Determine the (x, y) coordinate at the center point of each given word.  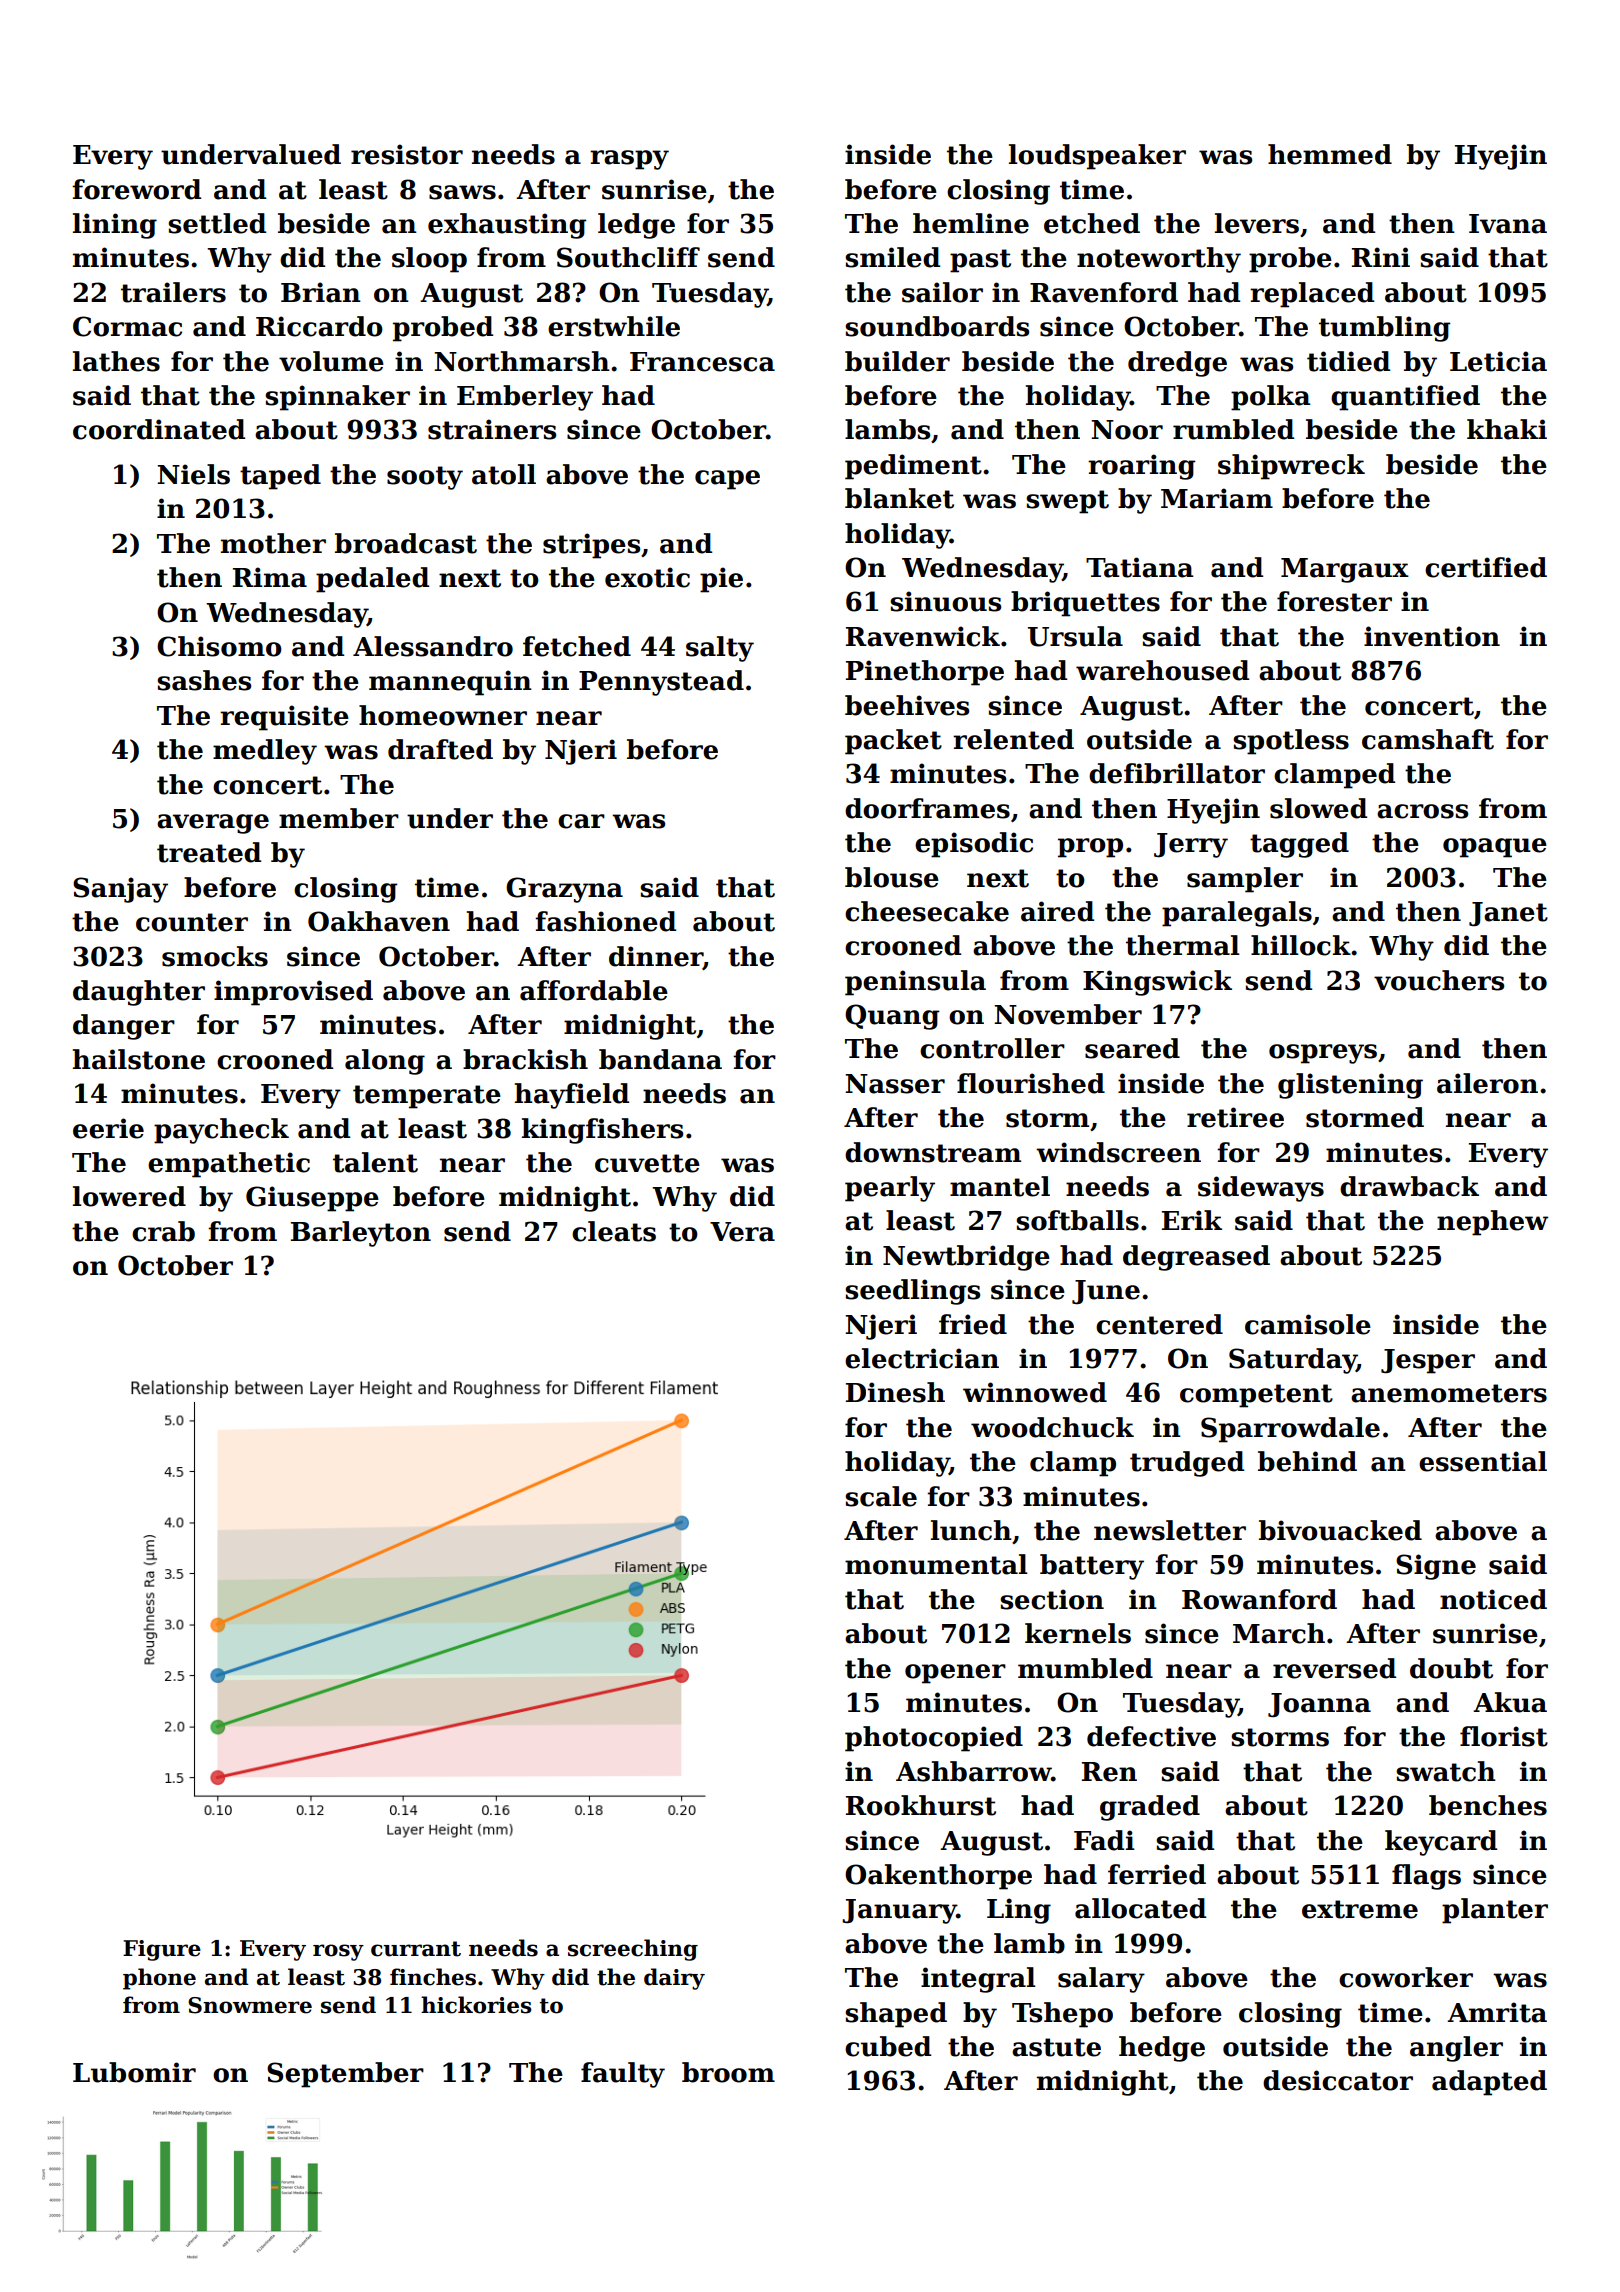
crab (163, 1231)
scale (881, 1496)
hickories (476, 2005)
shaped (896, 2015)
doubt (1451, 1668)
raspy (629, 160)
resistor (407, 154)
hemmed (1330, 154)
